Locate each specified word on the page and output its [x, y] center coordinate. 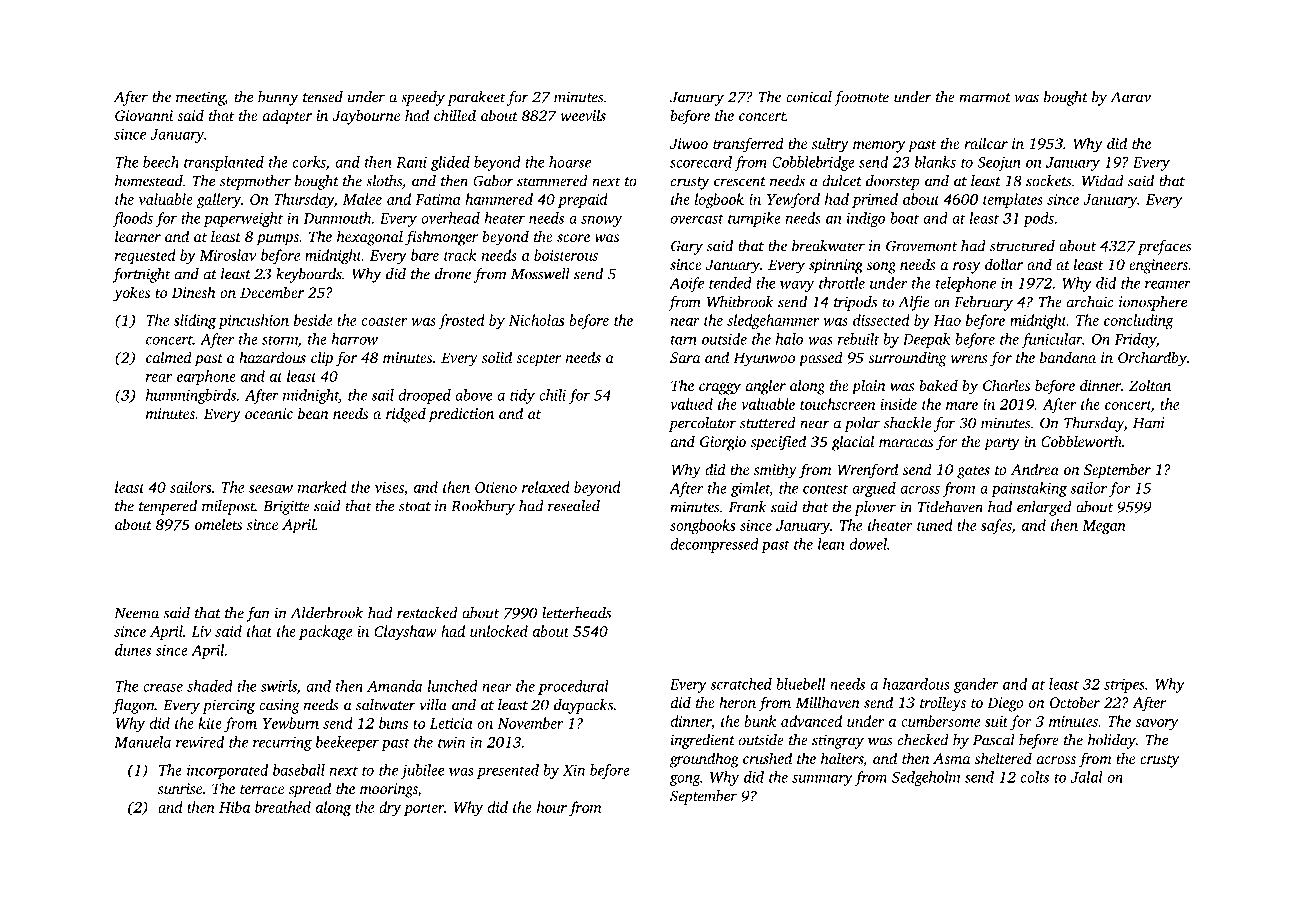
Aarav [1130, 97]
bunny [278, 98]
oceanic [269, 413]
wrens [969, 359]
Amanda [394, 686]
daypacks [583, 706]
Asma [951, 758]
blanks [935, 162]
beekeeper [347, 743]
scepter [539, 360]
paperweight [243, 219]
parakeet [476, 98]
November [530, 723]
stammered [552, 181]
